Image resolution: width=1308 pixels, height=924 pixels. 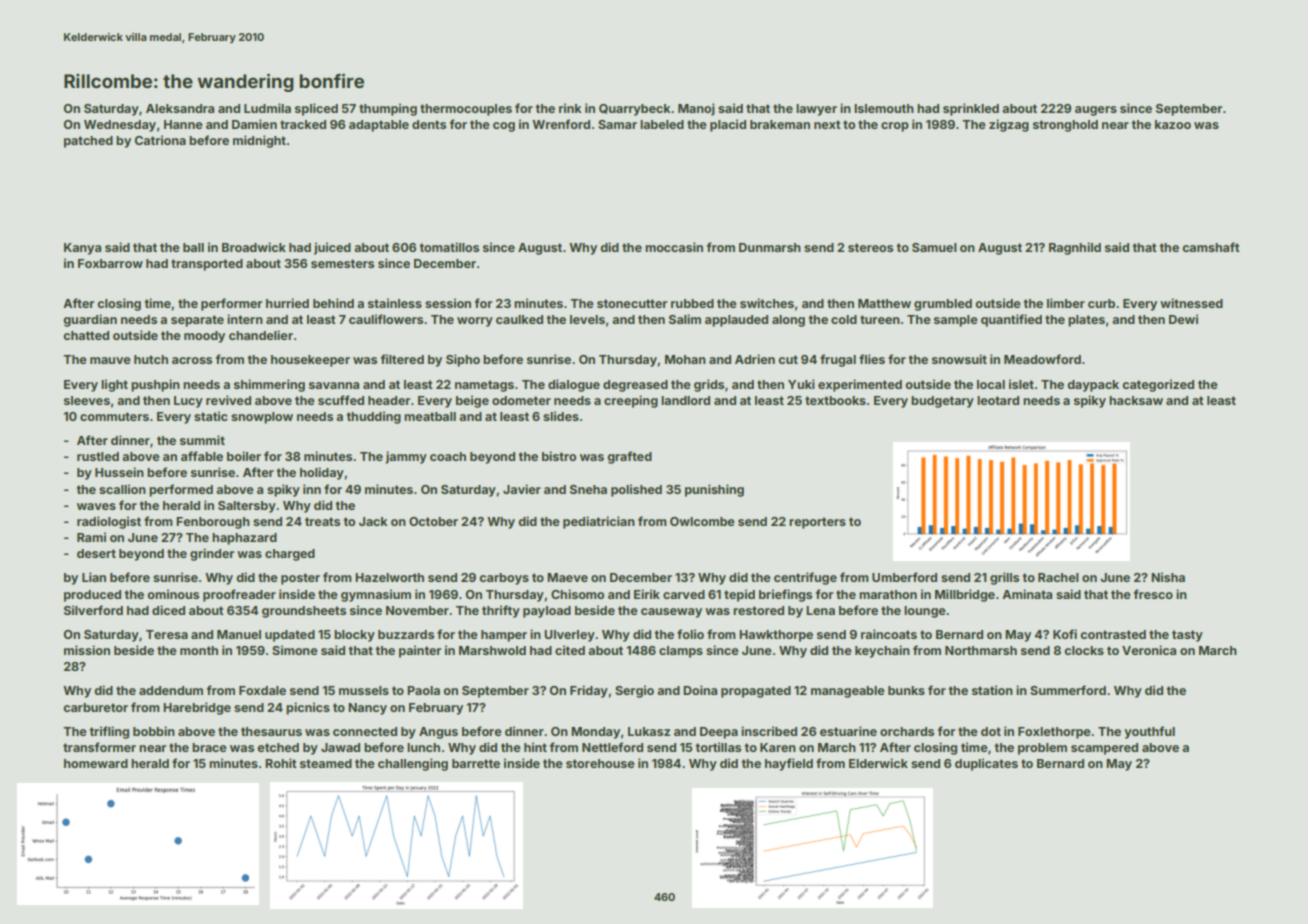 What do you see at coordinates (1168, 577) in the screenshot?
I see `Nisha` at bounding box center [1168, 577].
